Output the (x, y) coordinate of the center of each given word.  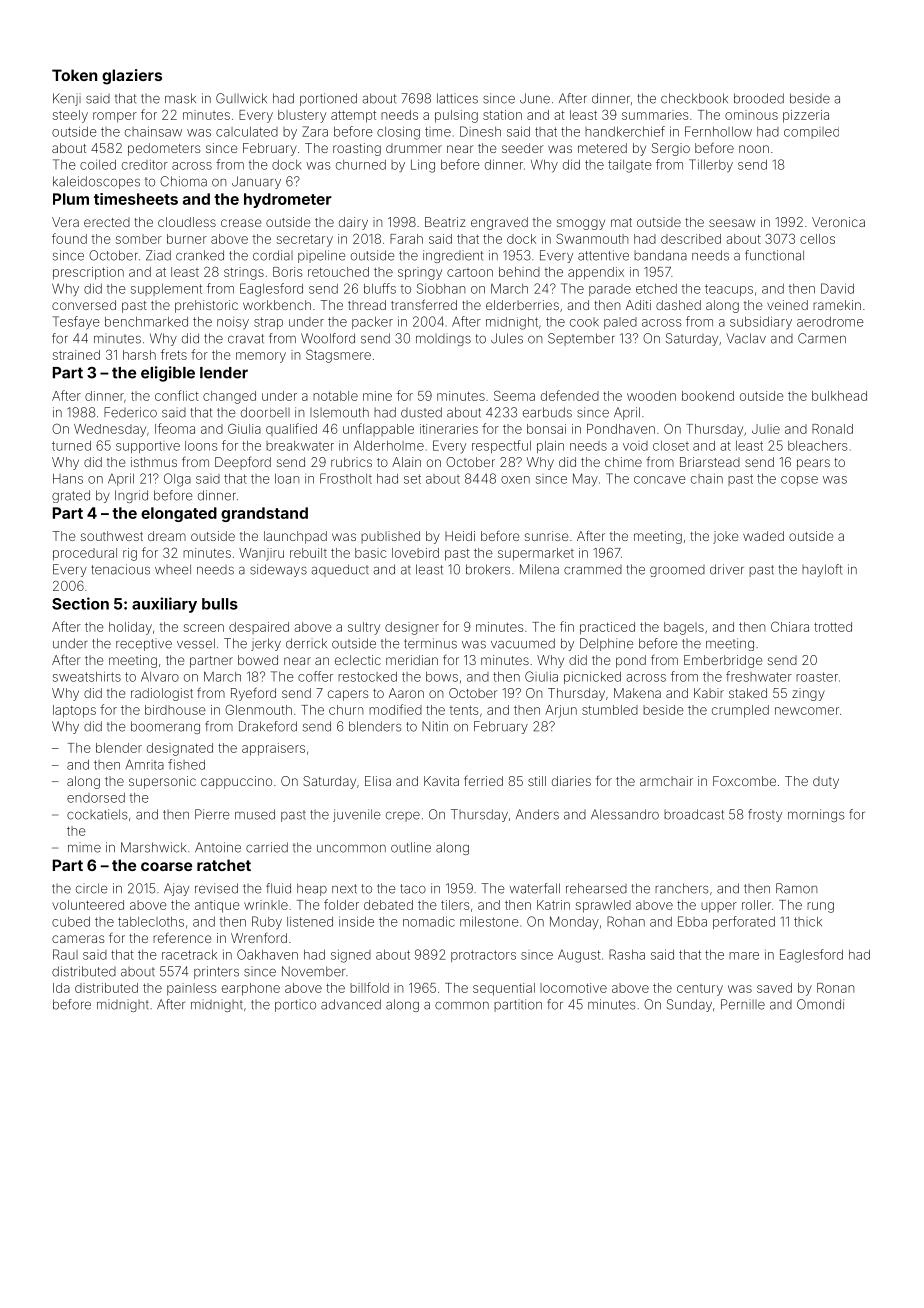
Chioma (183, 181)
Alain (406, 462)
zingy (808, 694)
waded (763, 536)
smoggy (581, 224)
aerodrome (830, 322)
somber (139, 239)
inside (356, 921)
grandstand (264, 514)
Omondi (820, 1004)
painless (191, 989)
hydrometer (288, 200)
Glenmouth (258, 710)
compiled (811, 133)
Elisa (378, 781)
